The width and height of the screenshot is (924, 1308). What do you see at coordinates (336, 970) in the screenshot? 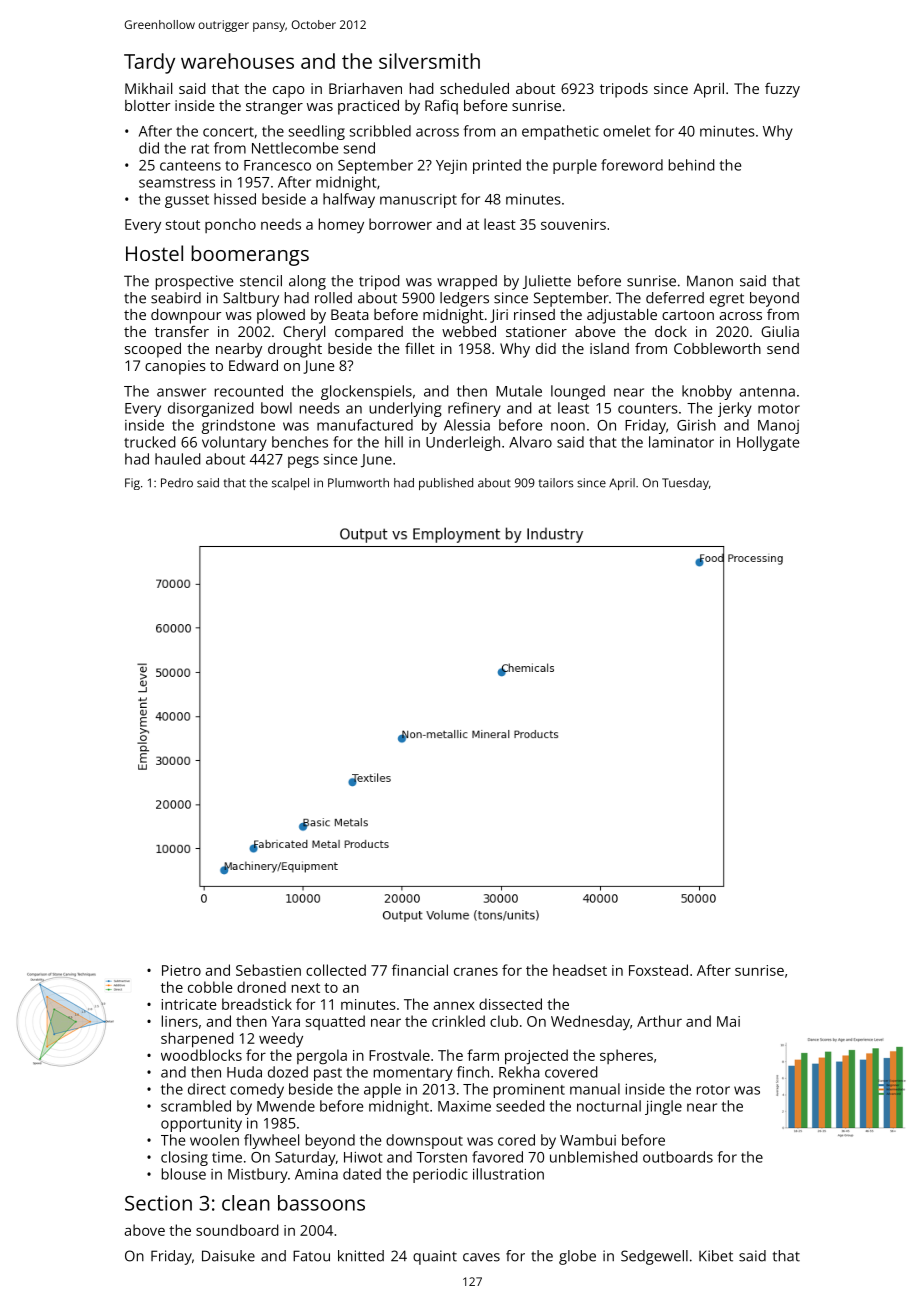
I see `collected` at bounding box center [336, 970].
